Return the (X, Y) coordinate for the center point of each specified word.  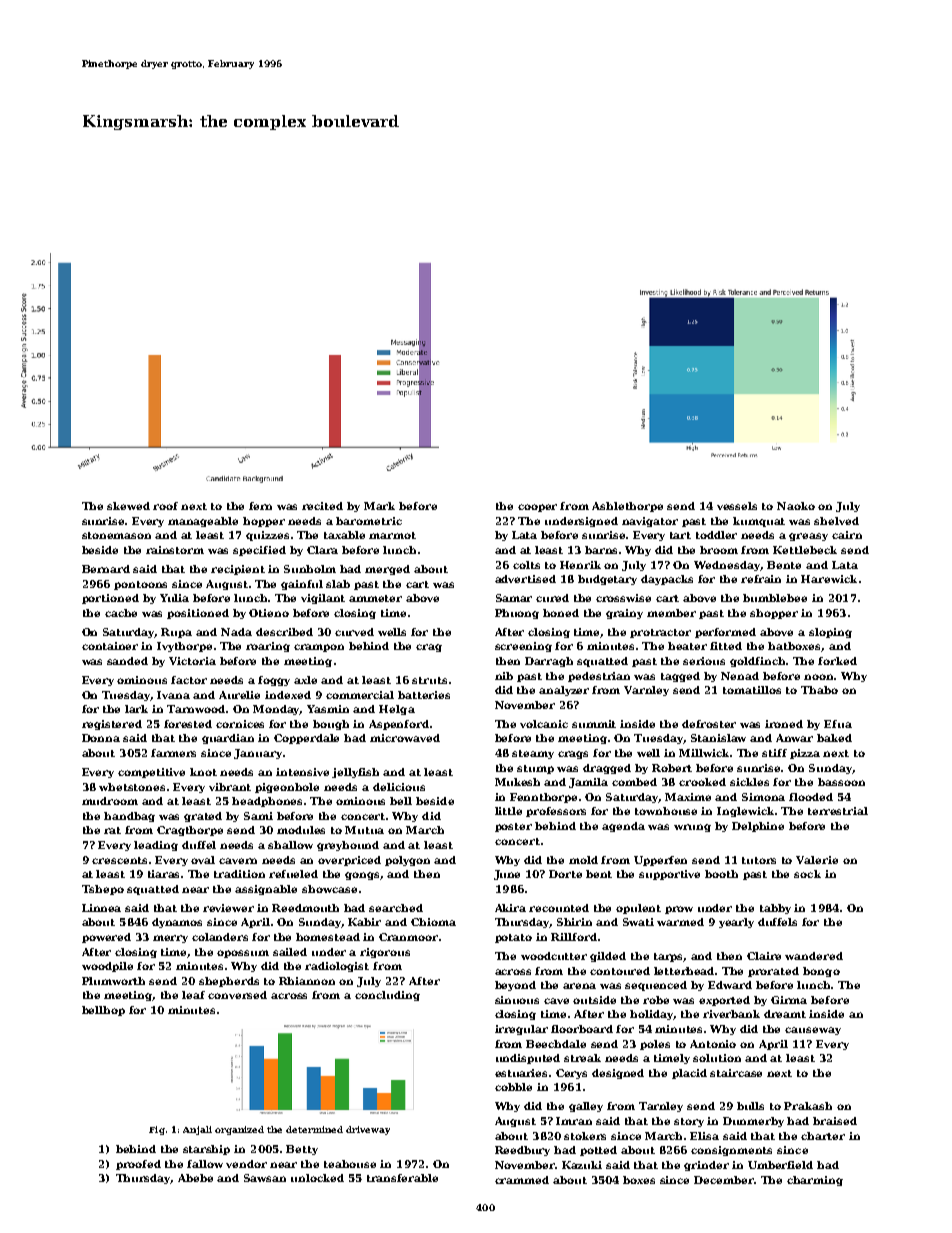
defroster (709, 724)
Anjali (197, 1130)
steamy (533, 754)
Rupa (176, 633)
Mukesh (517, 782)
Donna (101, 738)
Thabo (819, 690)
